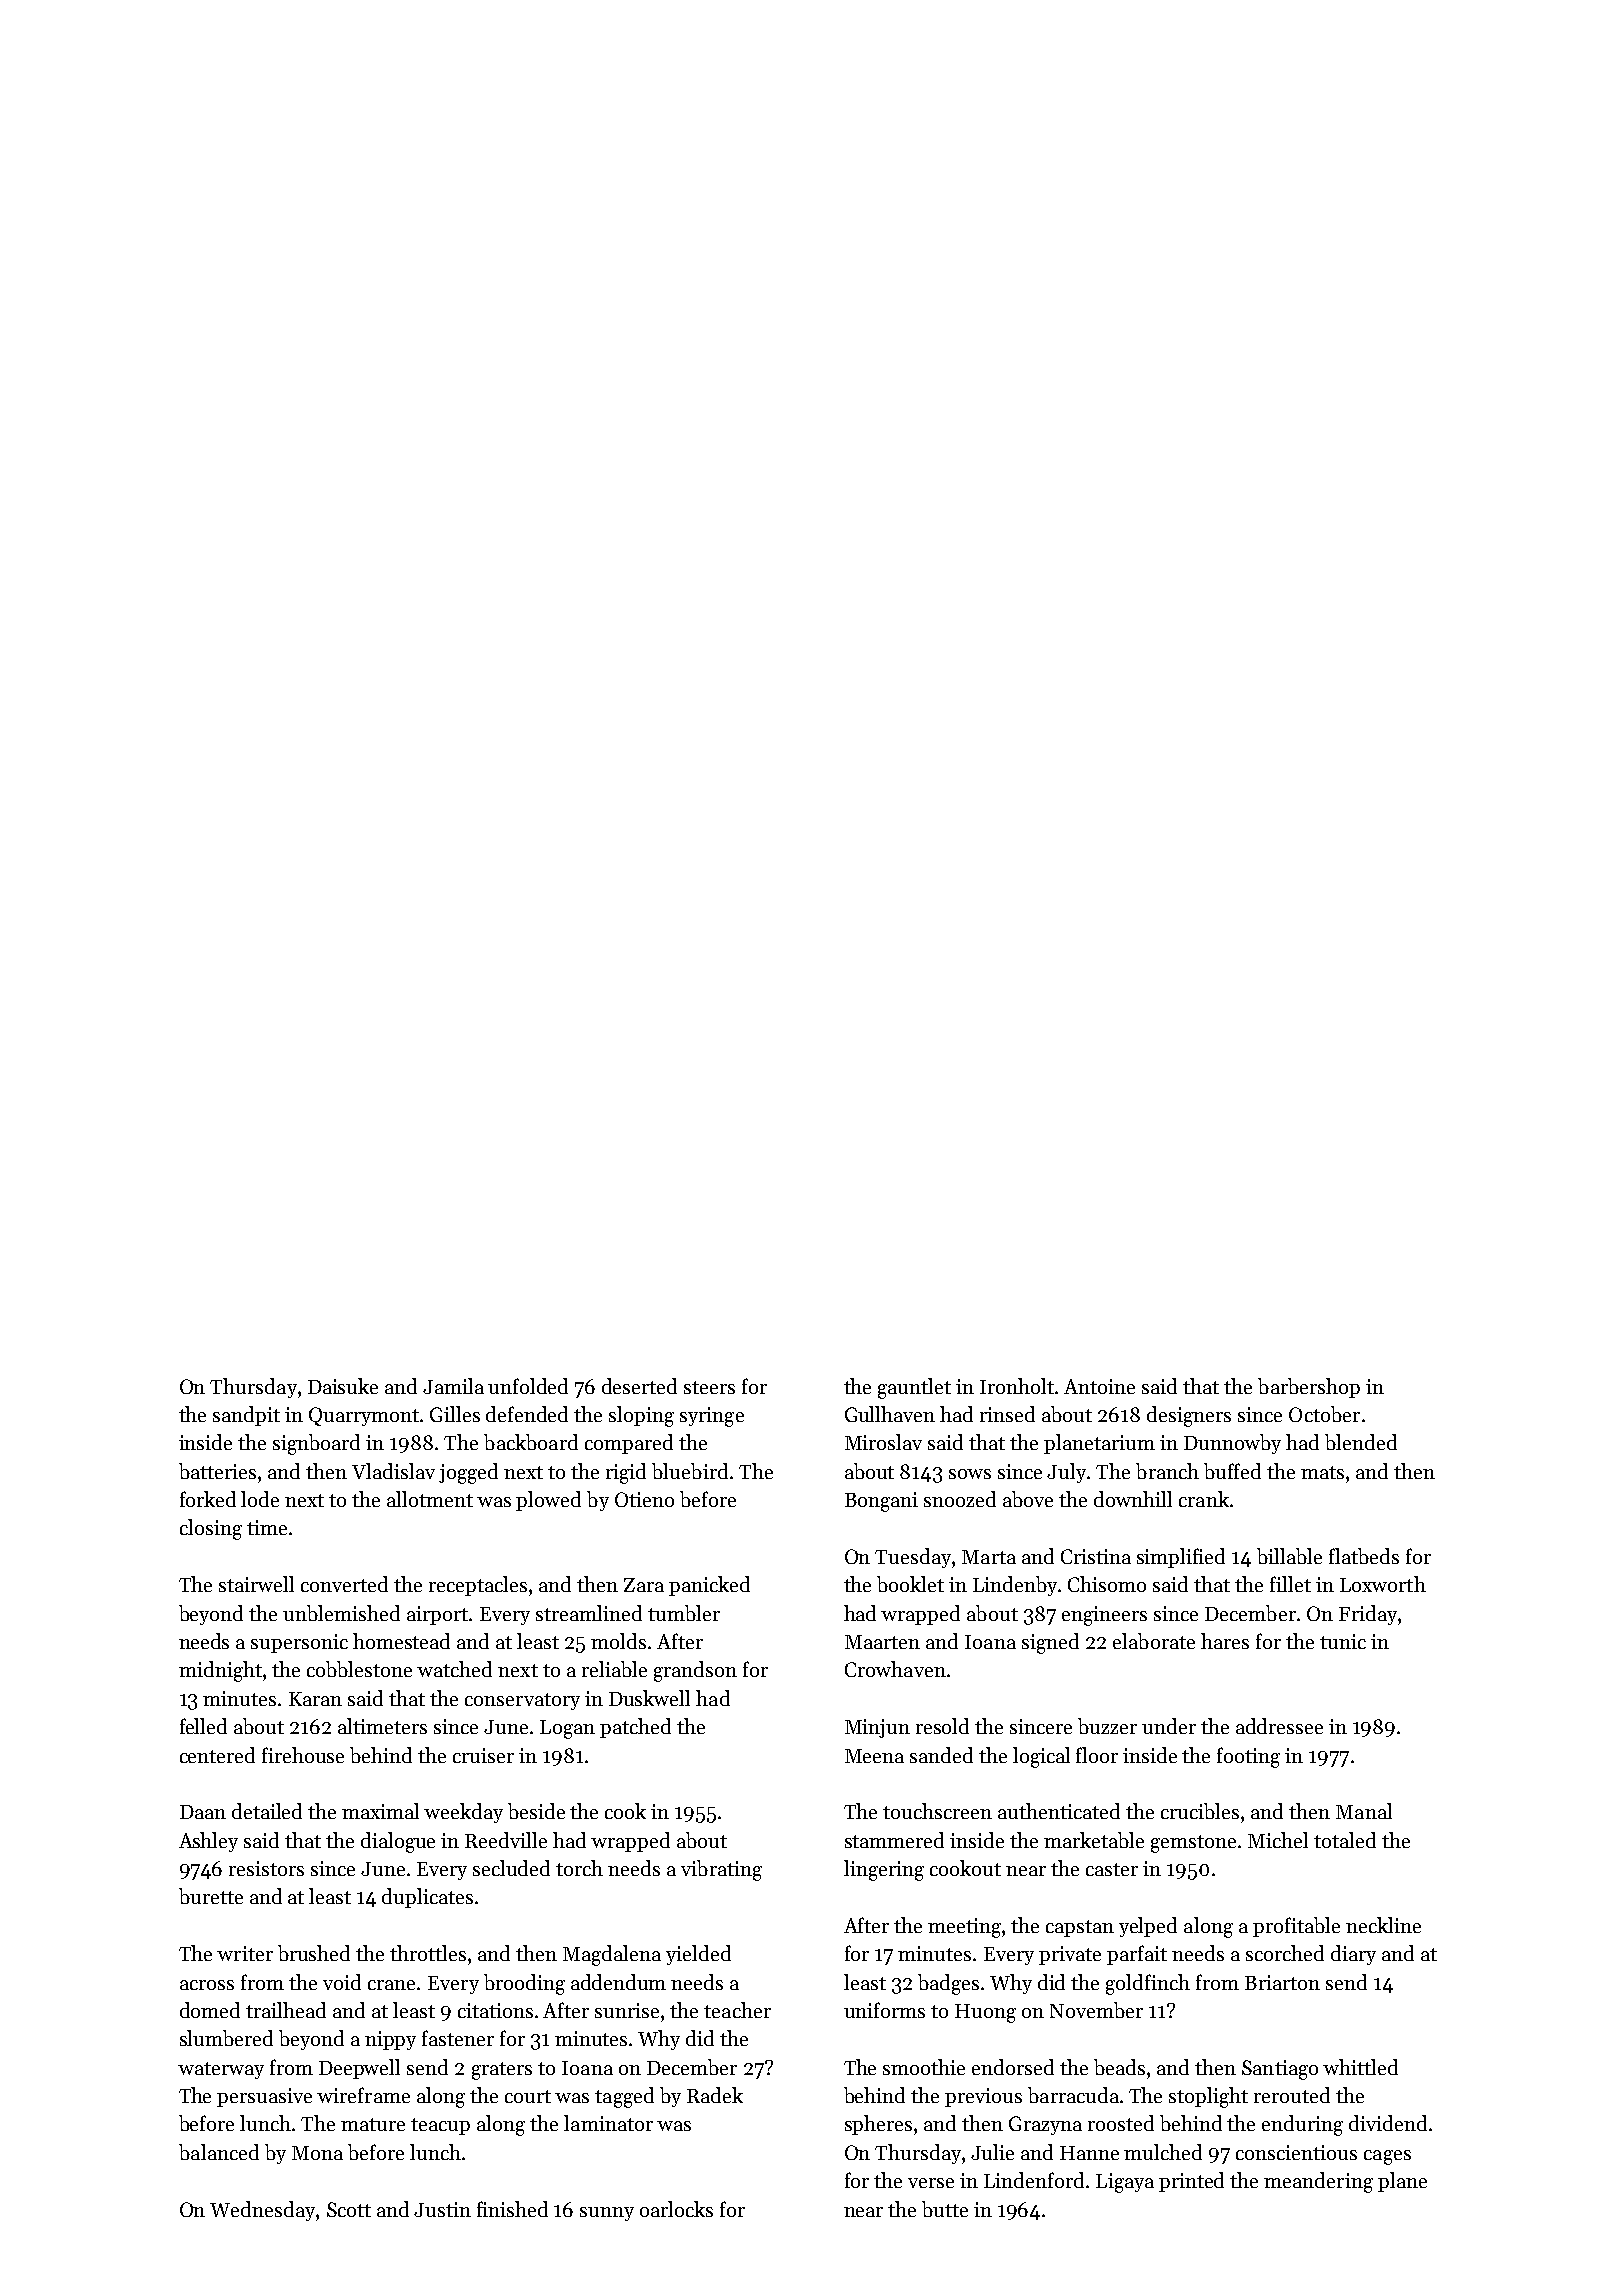 The width and height of the screenshot is (1620, 2292). I want to click on Karan, so click(315, 1699).
